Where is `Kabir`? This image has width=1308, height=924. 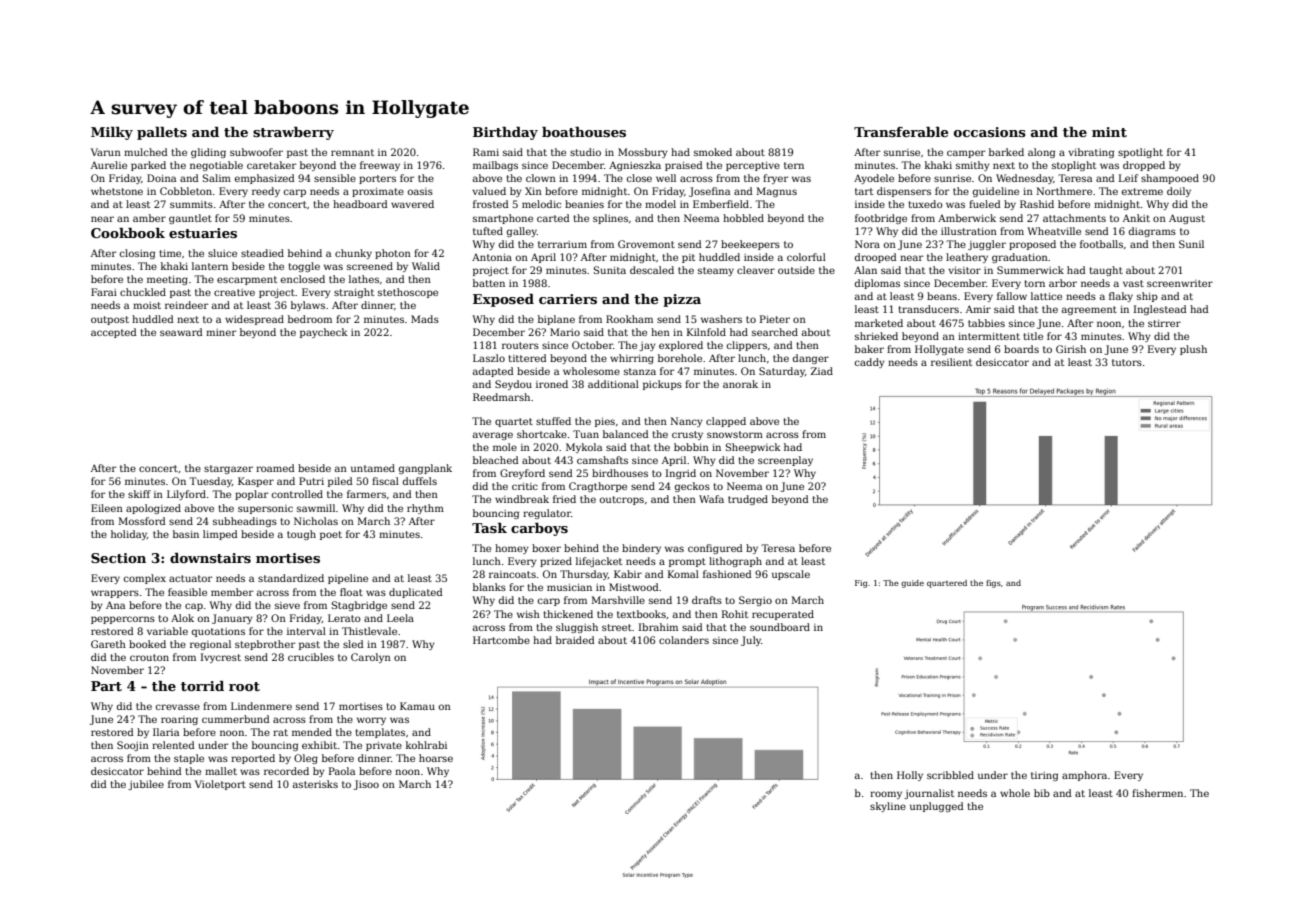 Kabir is located at coordinates (628, 574).
